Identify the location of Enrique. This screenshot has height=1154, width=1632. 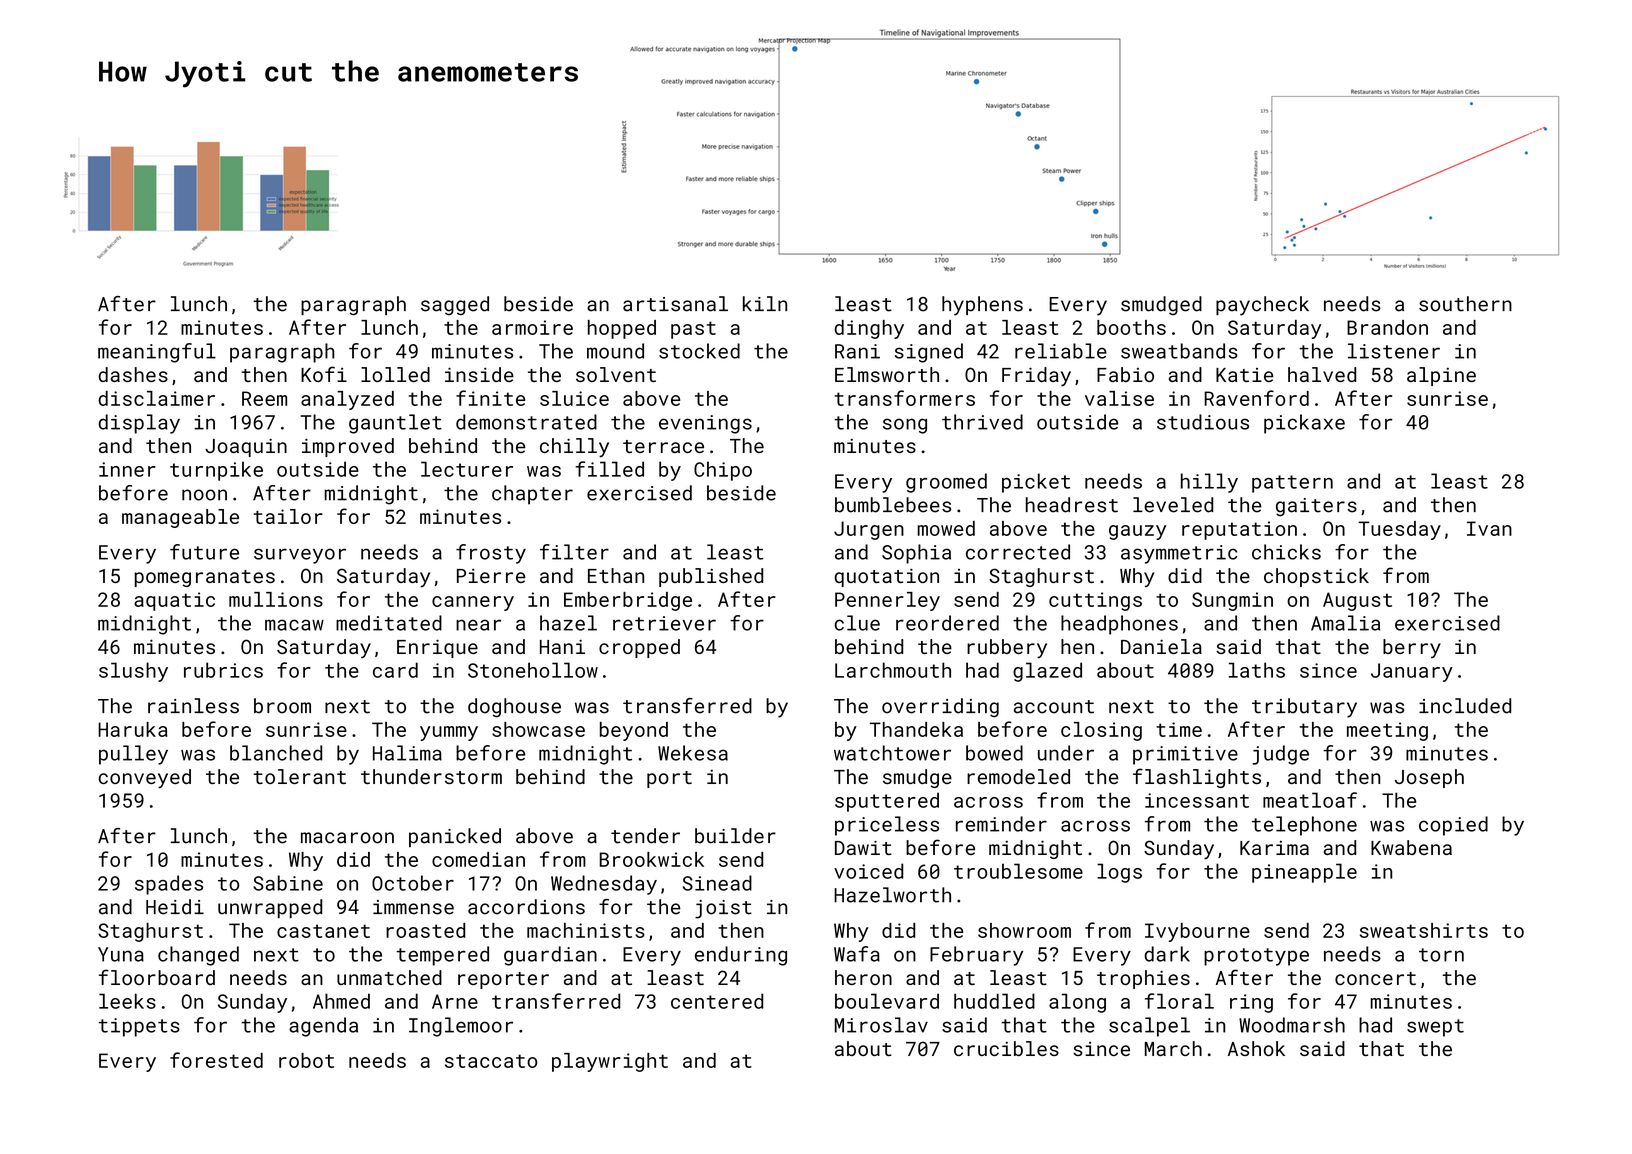
(437, 648).
